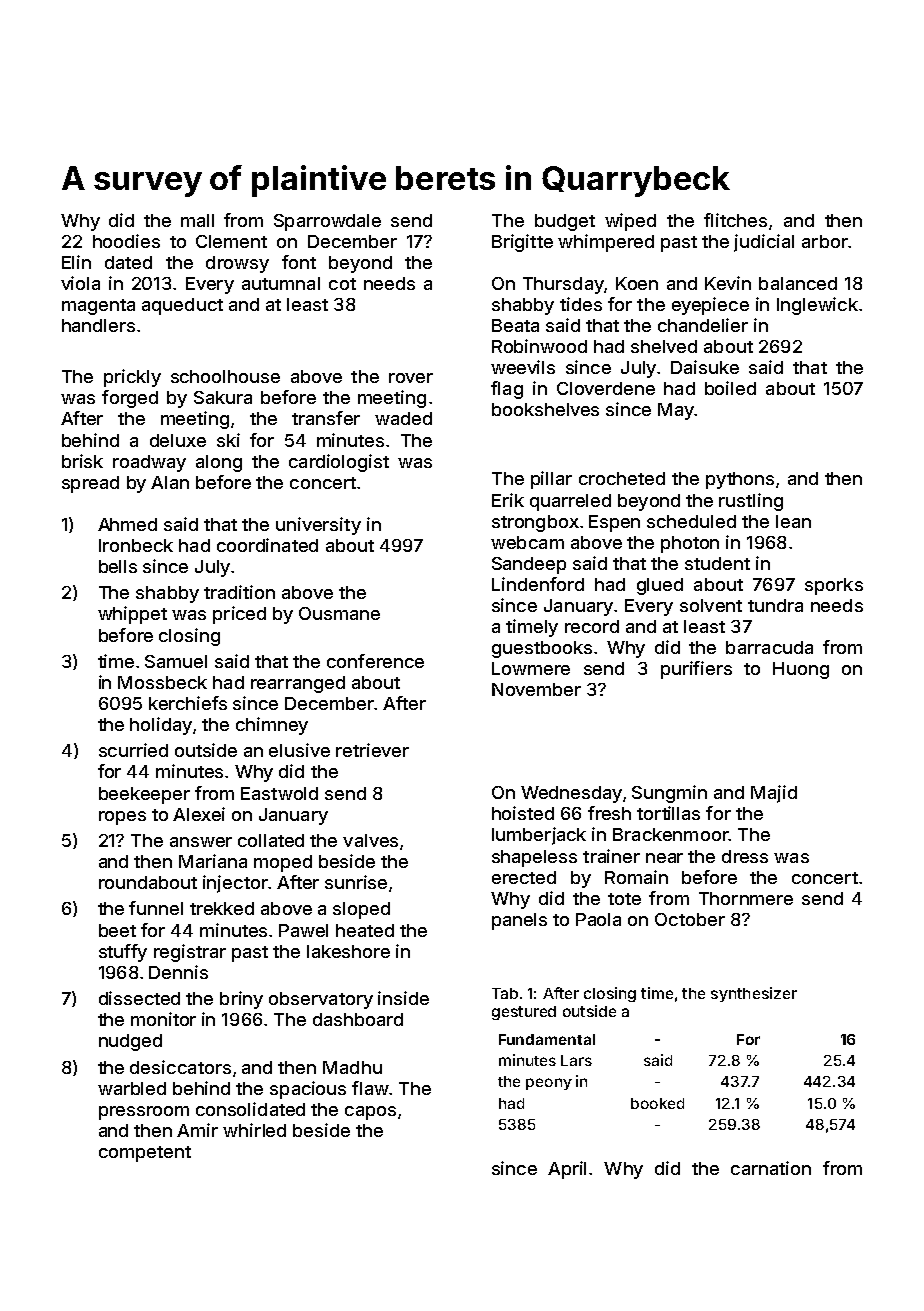  I want to click on pillar, so click(551, 480).
